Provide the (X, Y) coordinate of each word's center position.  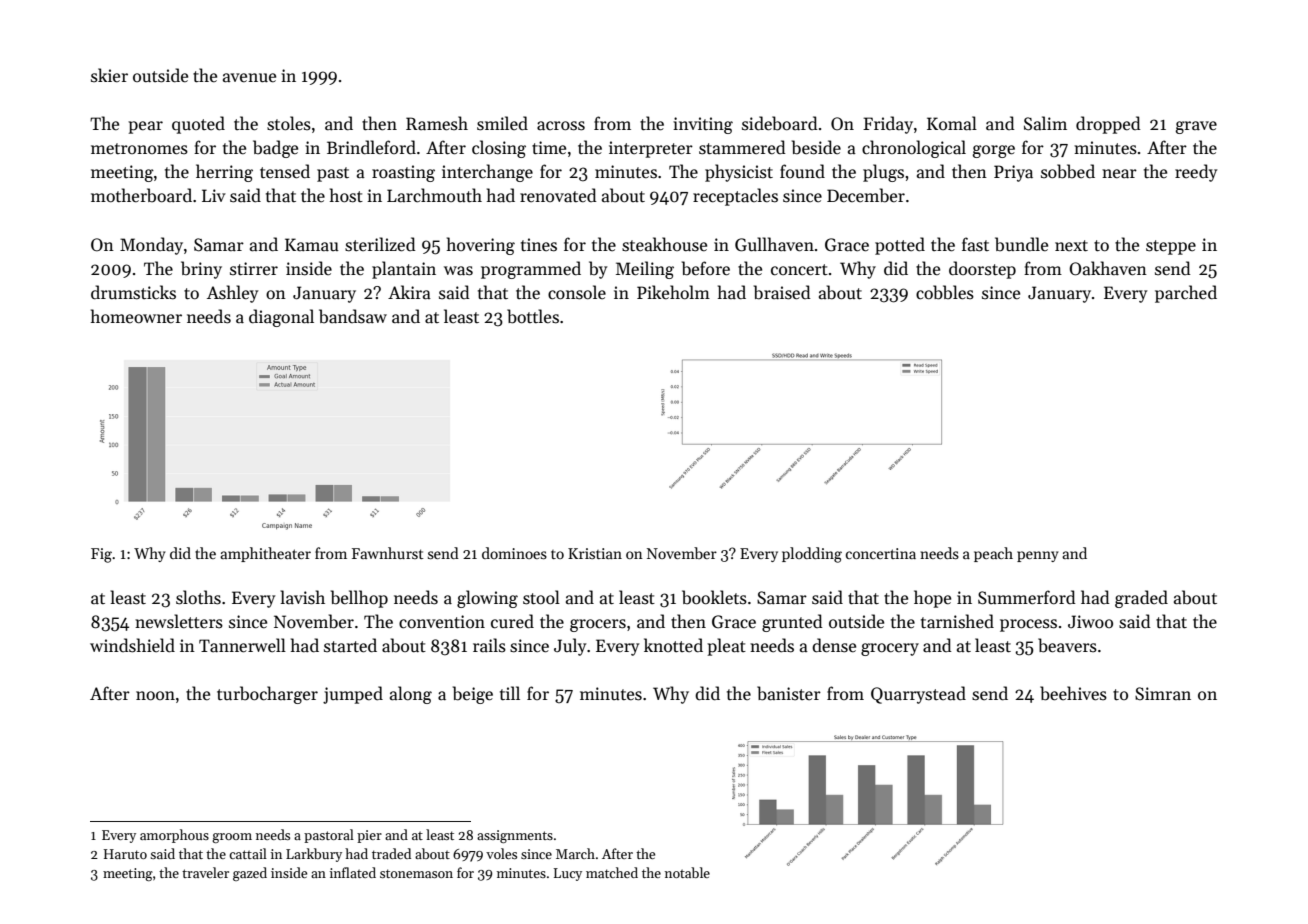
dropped (1108, 125)
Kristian (595, 553)
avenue (249, 78)
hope (932, 599)
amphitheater (265, 554)
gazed (250, 874)
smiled (502, 123)
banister (789, 693)
